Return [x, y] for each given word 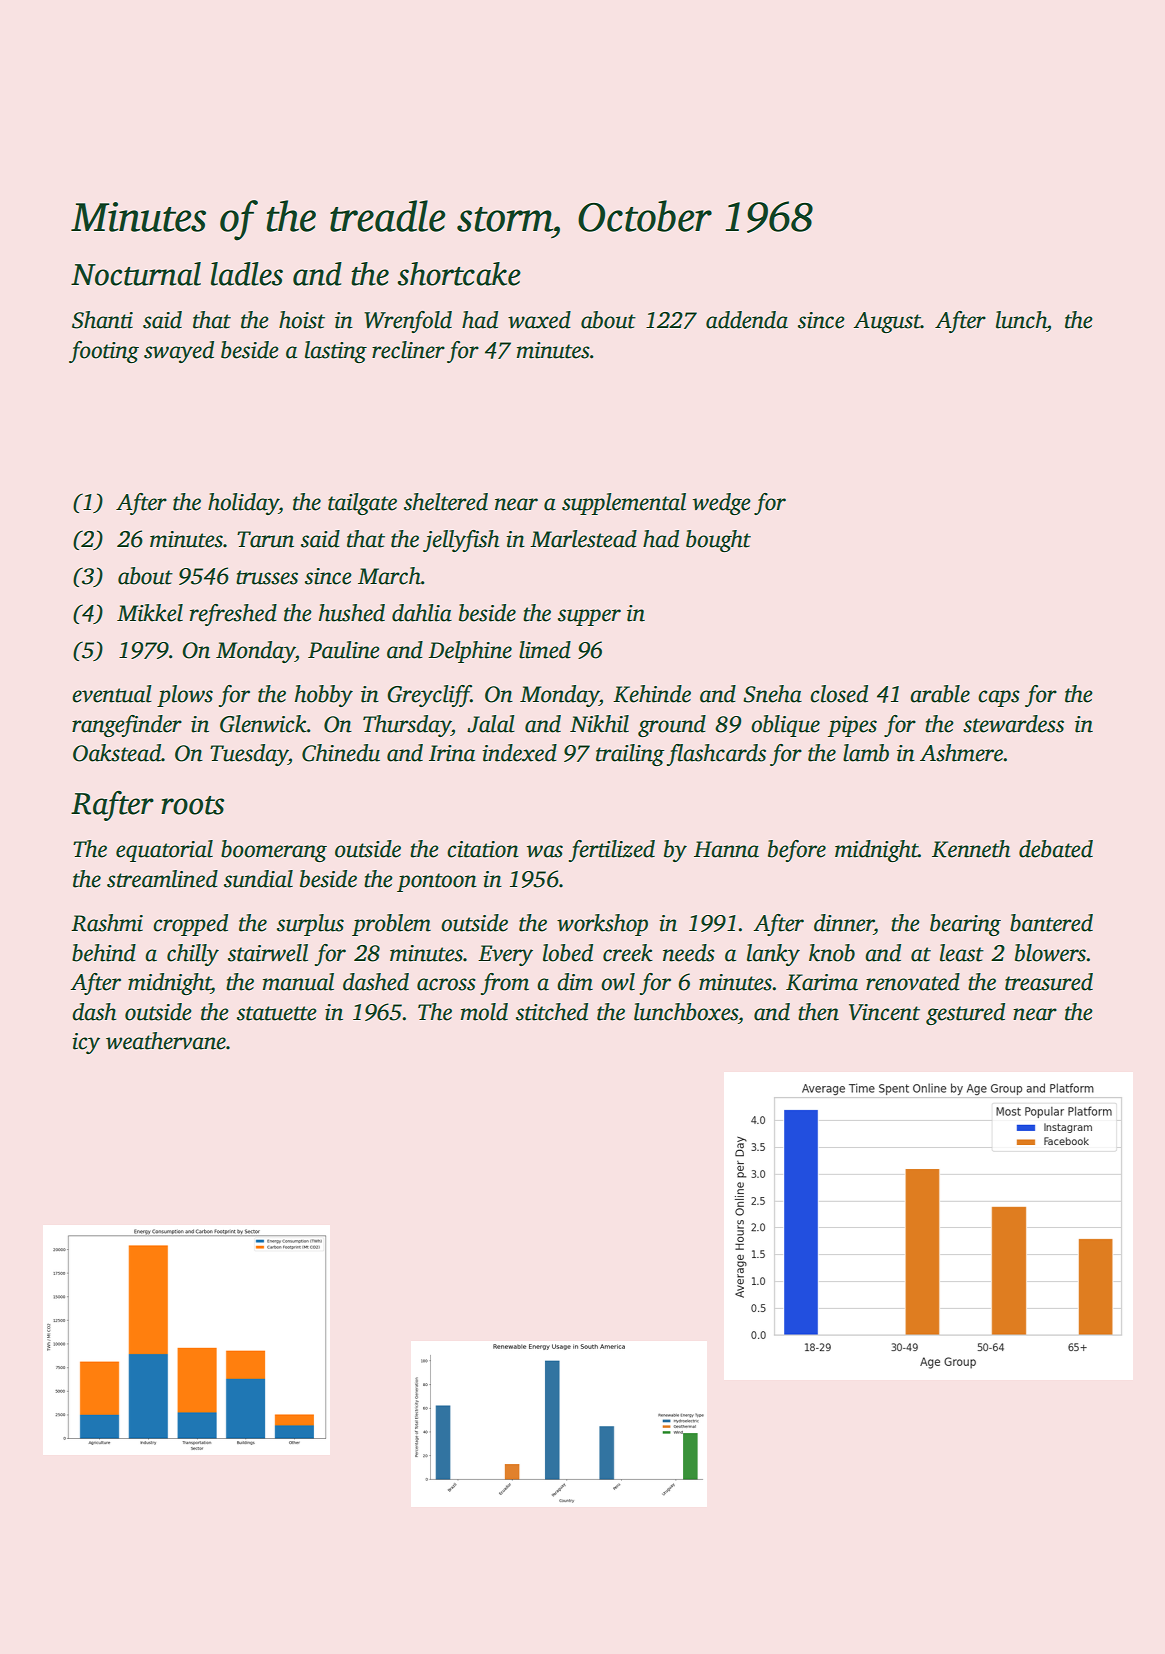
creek [628, 953]
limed [545, 650]
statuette [277, 1013]
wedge [722, 504]
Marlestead [583, 539]
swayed [179, 352]
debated [1056, 849]
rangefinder [127, 726]
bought [718, 541]
